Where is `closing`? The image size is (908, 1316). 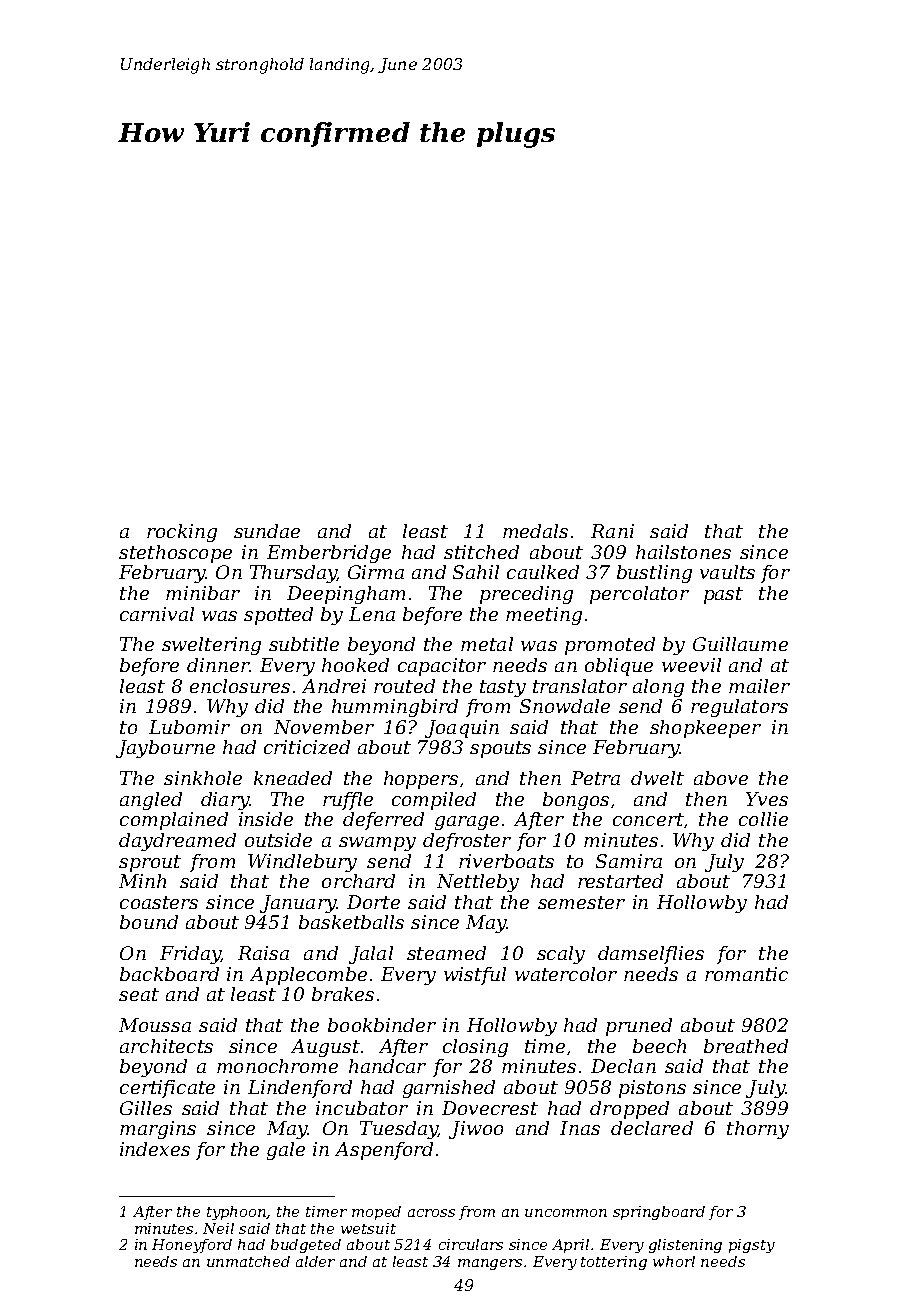 closing is located at coordinates (475, 1048).
